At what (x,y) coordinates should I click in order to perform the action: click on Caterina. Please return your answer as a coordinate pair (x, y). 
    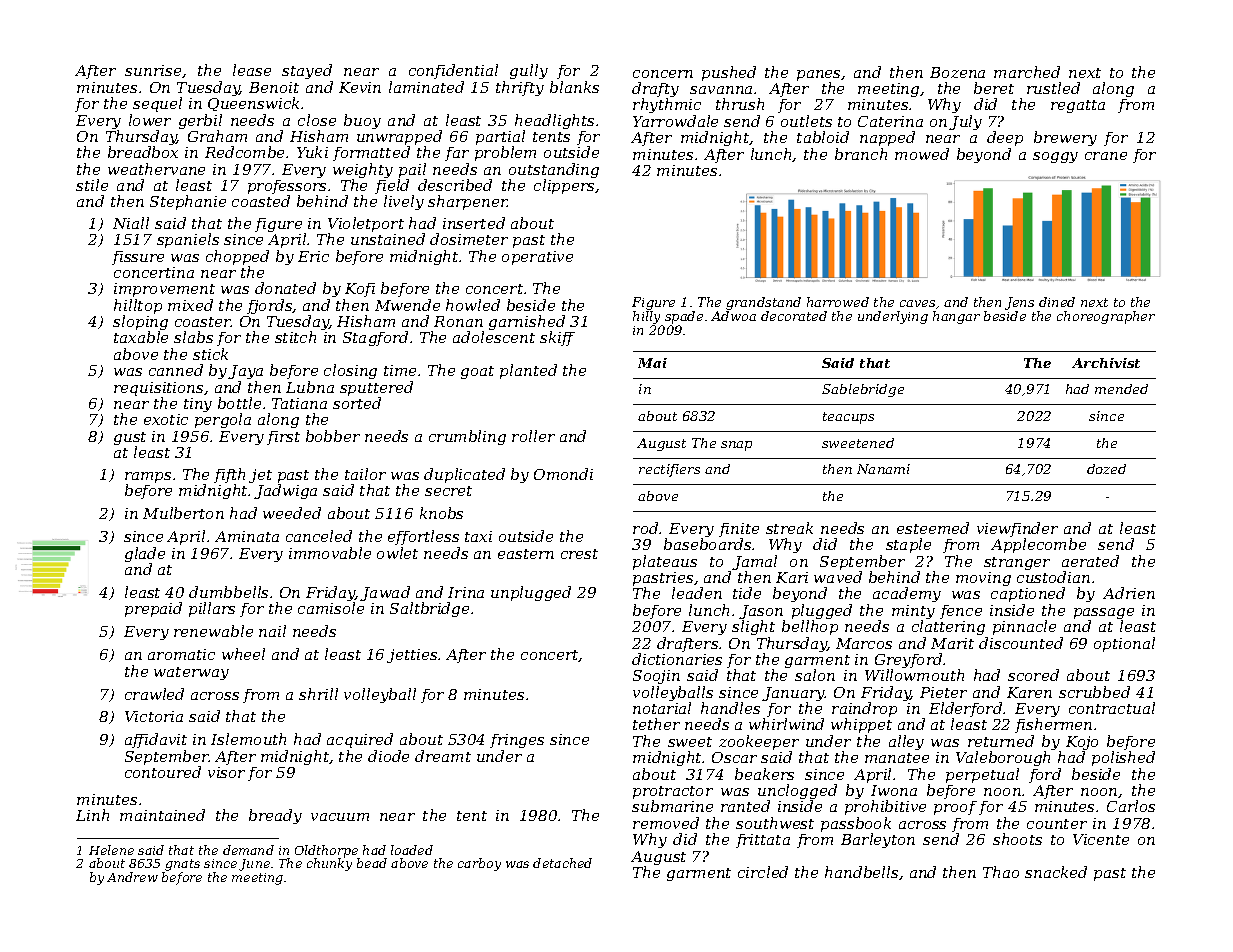
    Looking at the image, I should click on (890, 121).
